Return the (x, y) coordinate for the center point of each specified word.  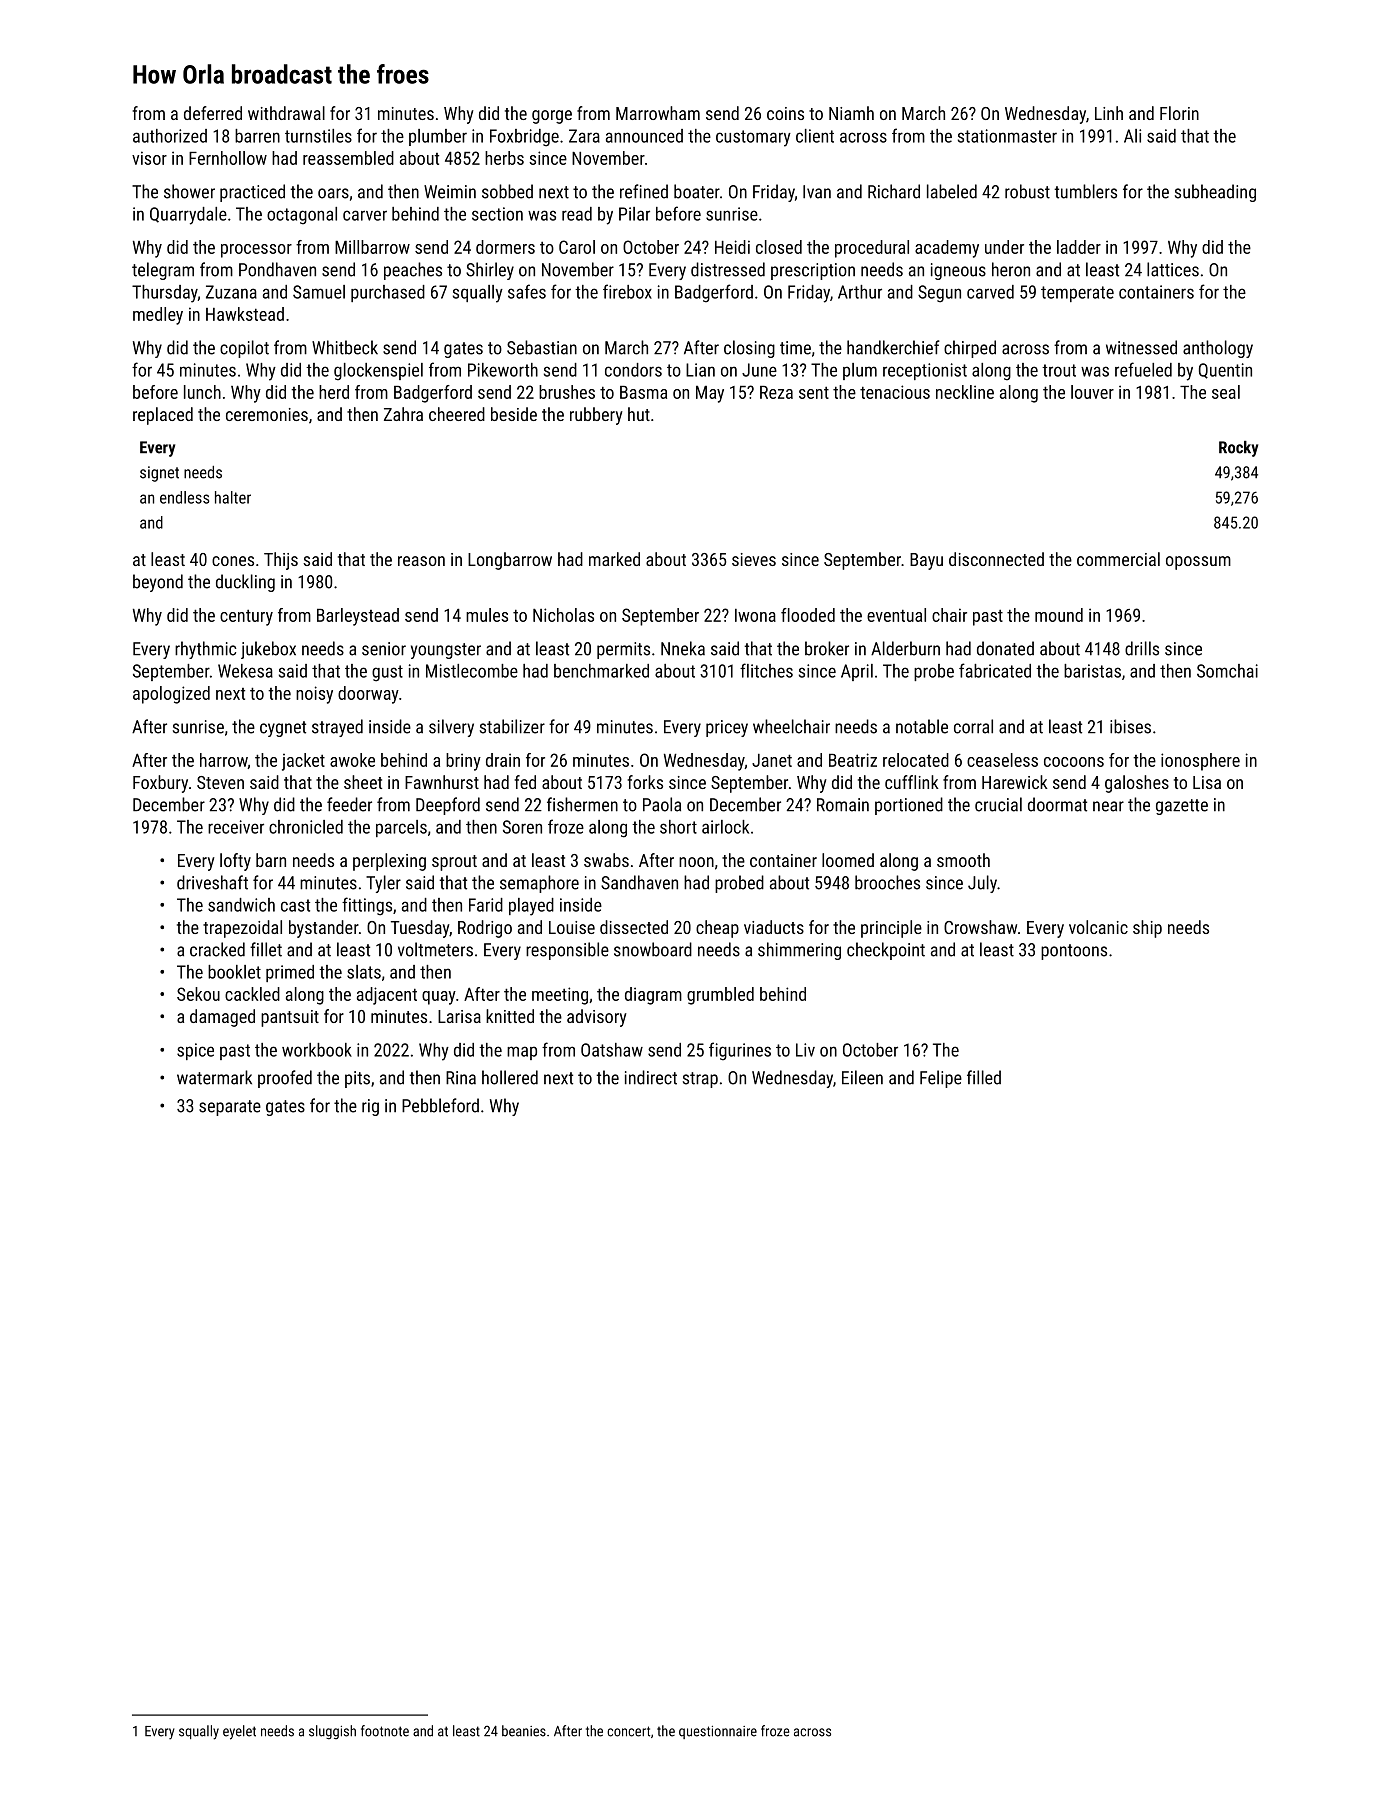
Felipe (941, 1079)
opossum (1198, 563)
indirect (651, 1077)
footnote (385, 1731)
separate (230, 1108)
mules (487, 615)
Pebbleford (440, 1105)
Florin (1179, 113)
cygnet (283, 729)
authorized (170, 136)
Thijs (281, 561)
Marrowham (658, 113)
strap (700, 1080)
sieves (754, 559)
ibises (1130, 726)
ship (1147, 929)
